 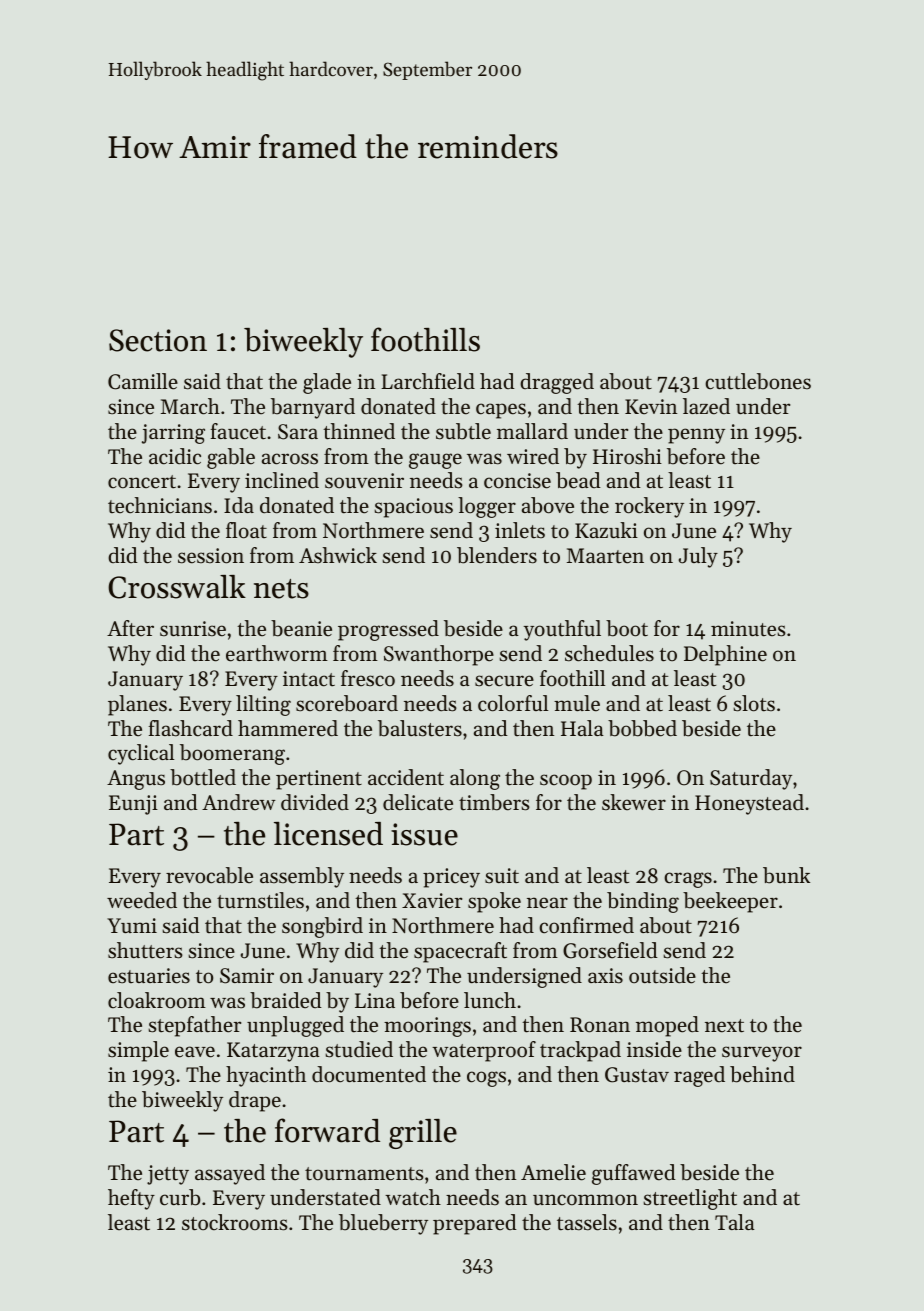 What do you see at coordinates (388, 630) in the document?
I see `progressed` at bounding box center [388, 630].
